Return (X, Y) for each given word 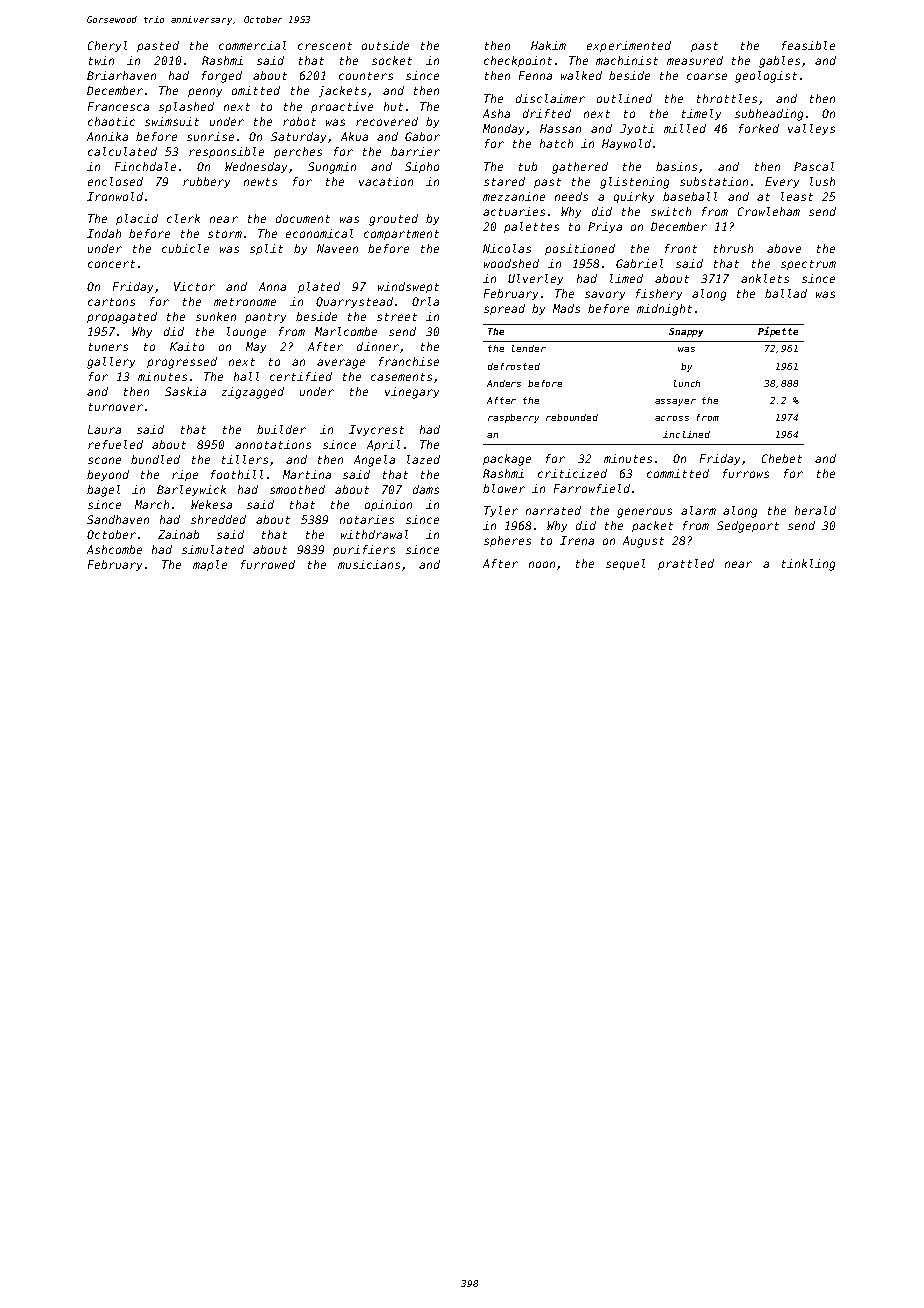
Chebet (782, 458)
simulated (213, 549)
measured (695, 60)
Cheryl (107, 46)
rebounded (572, 417)
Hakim (548, 45)
